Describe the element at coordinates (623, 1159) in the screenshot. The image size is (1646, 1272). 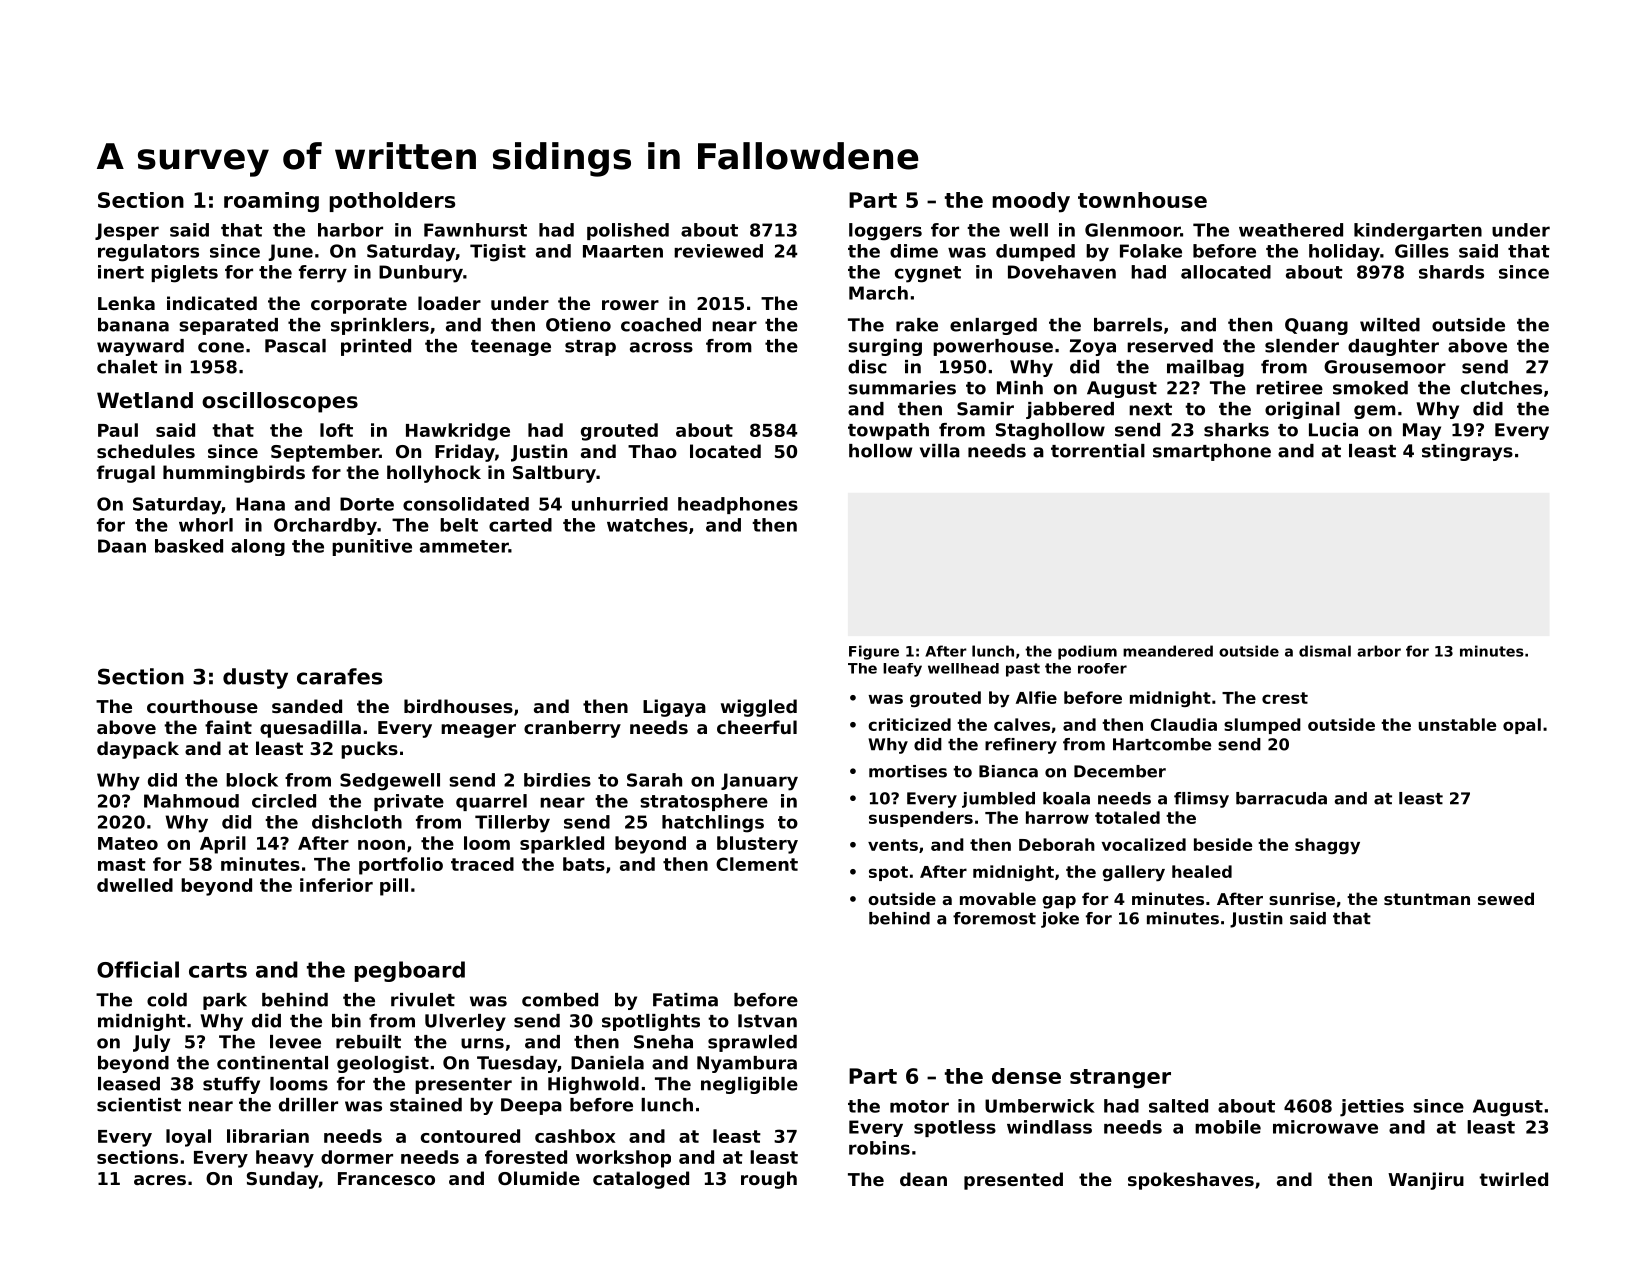
I see `workshop` at that location.
